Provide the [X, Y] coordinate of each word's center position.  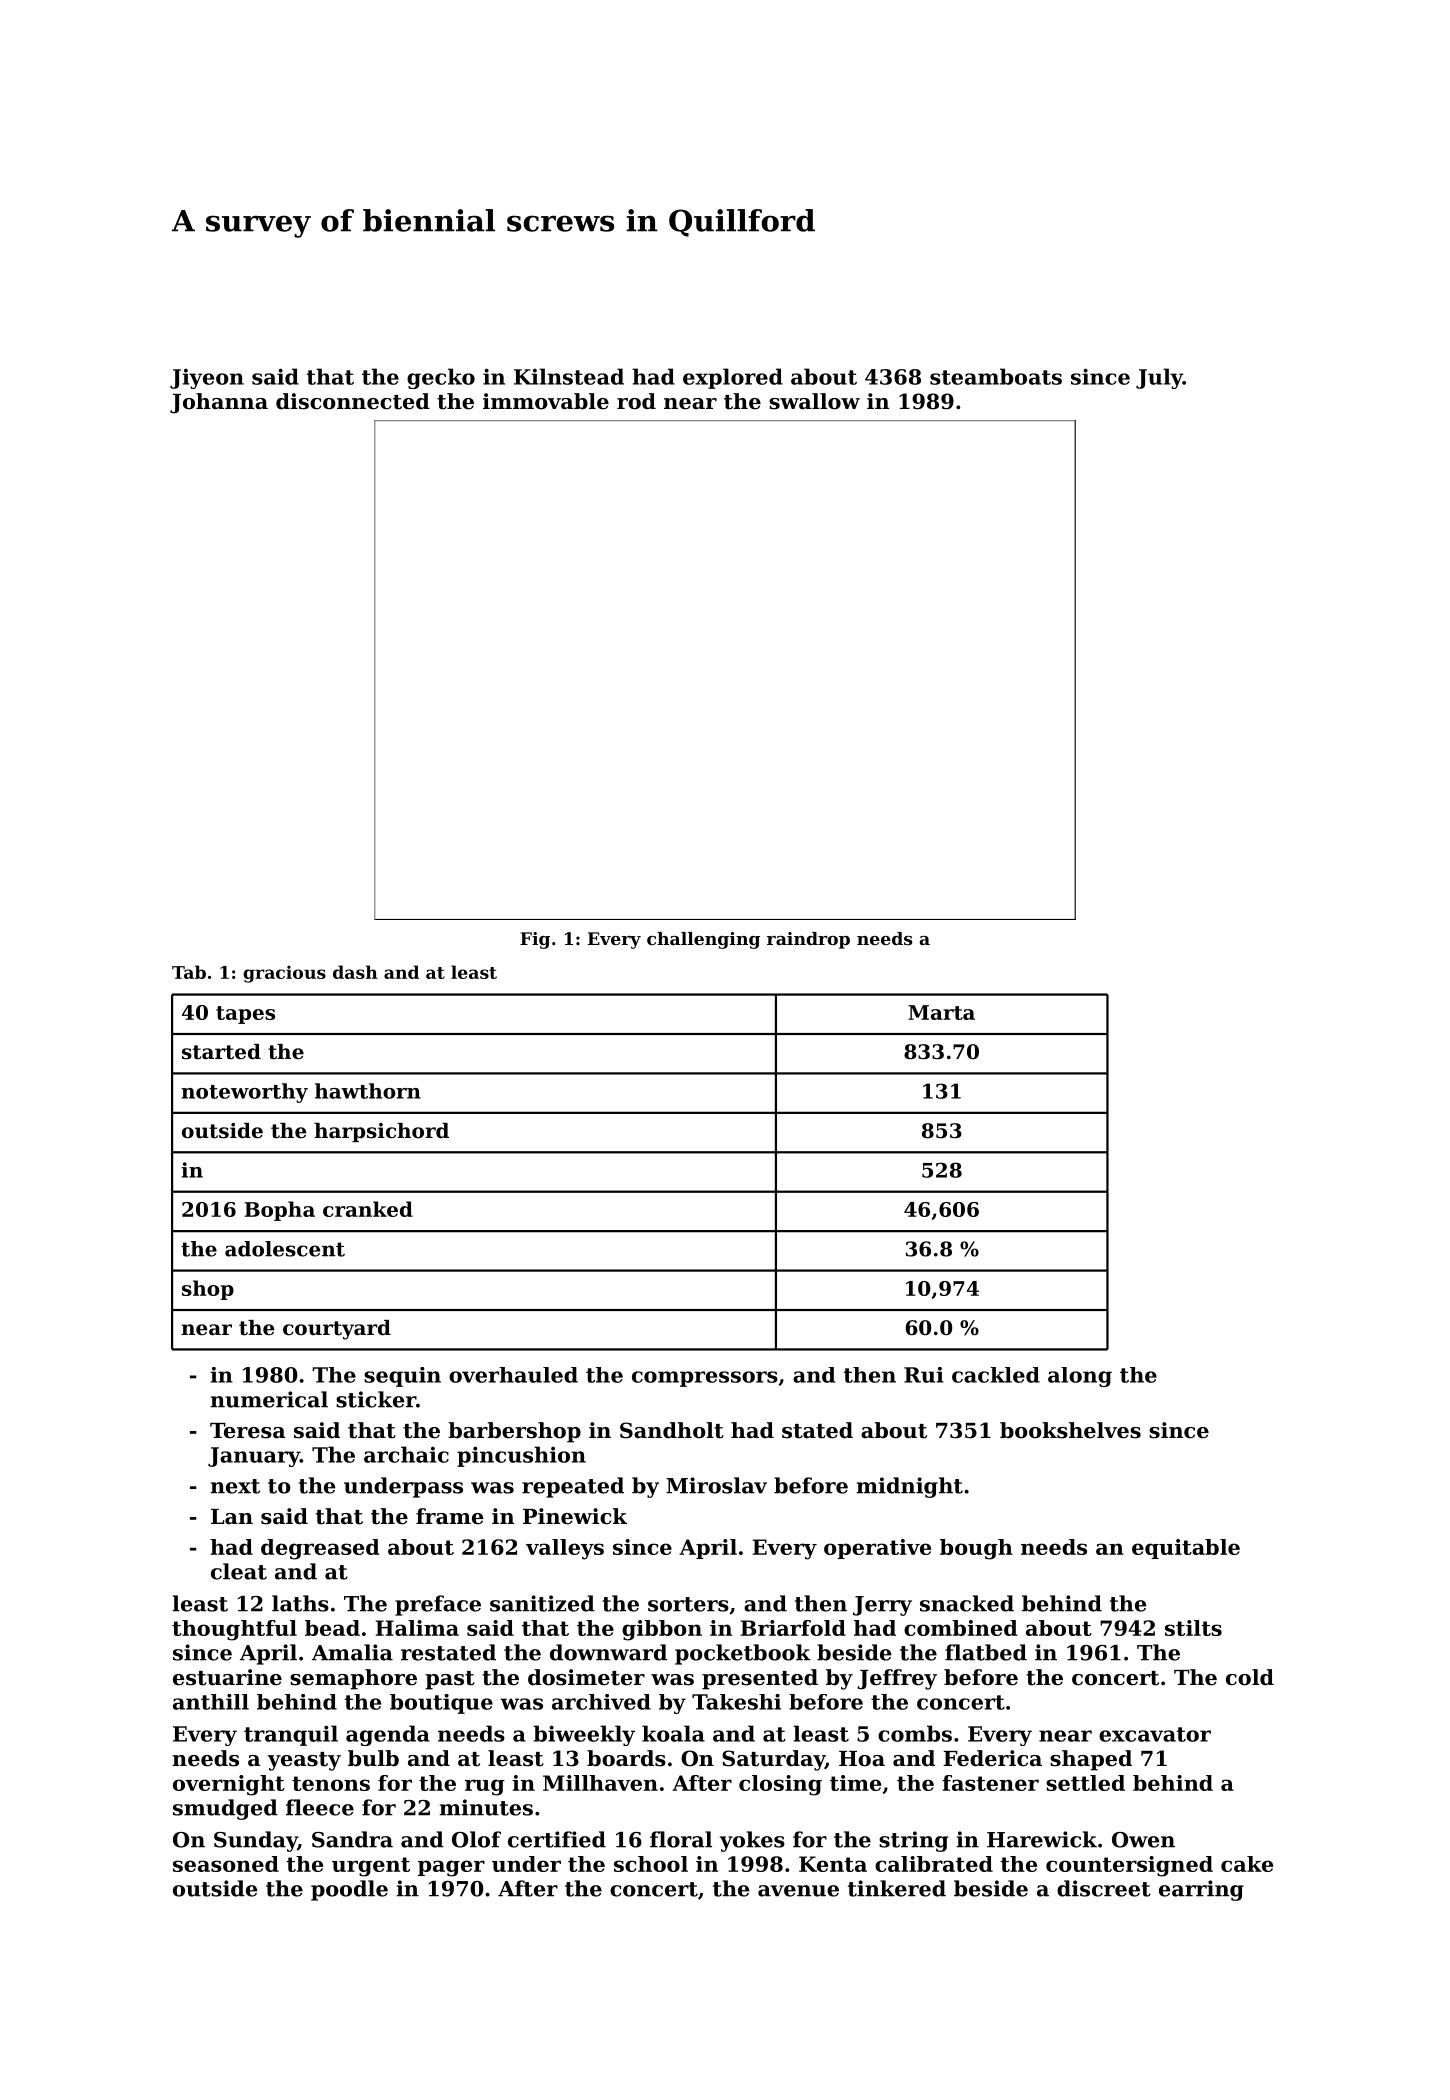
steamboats [996, 376]
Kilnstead [569, 376]
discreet [1104, 1888]
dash [355, 972]
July [1159, 378]
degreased [320, 1549]
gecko [441, 378]
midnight [909, 1487]
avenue [798, 1891]
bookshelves [1070, 1430]
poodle [349, 1890]
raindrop [808, 940]
